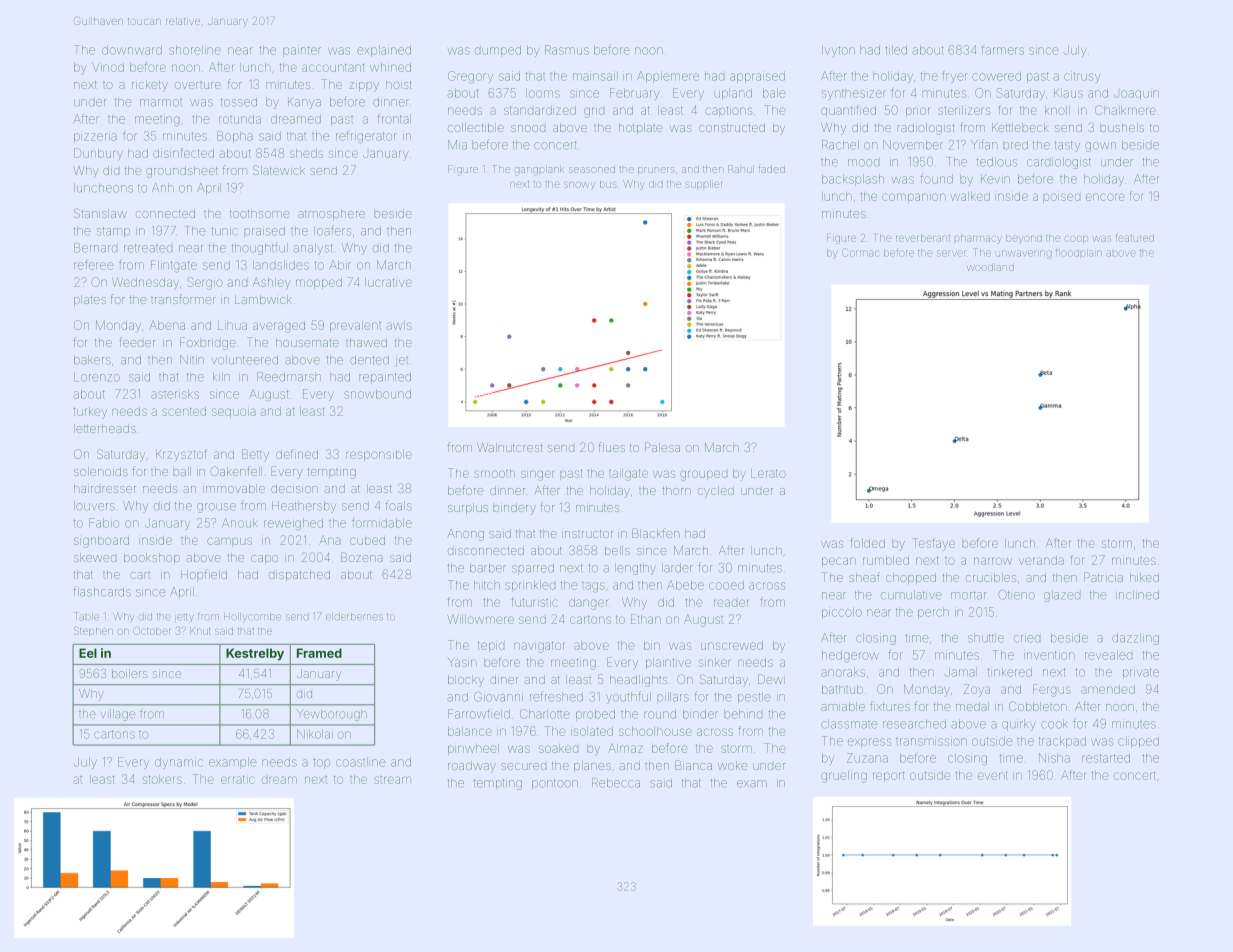 The image size is (1233, 952). What do you see at coordinates (108, 67) in the image?
I see `Vinod` at bounding box center [108, 67].
